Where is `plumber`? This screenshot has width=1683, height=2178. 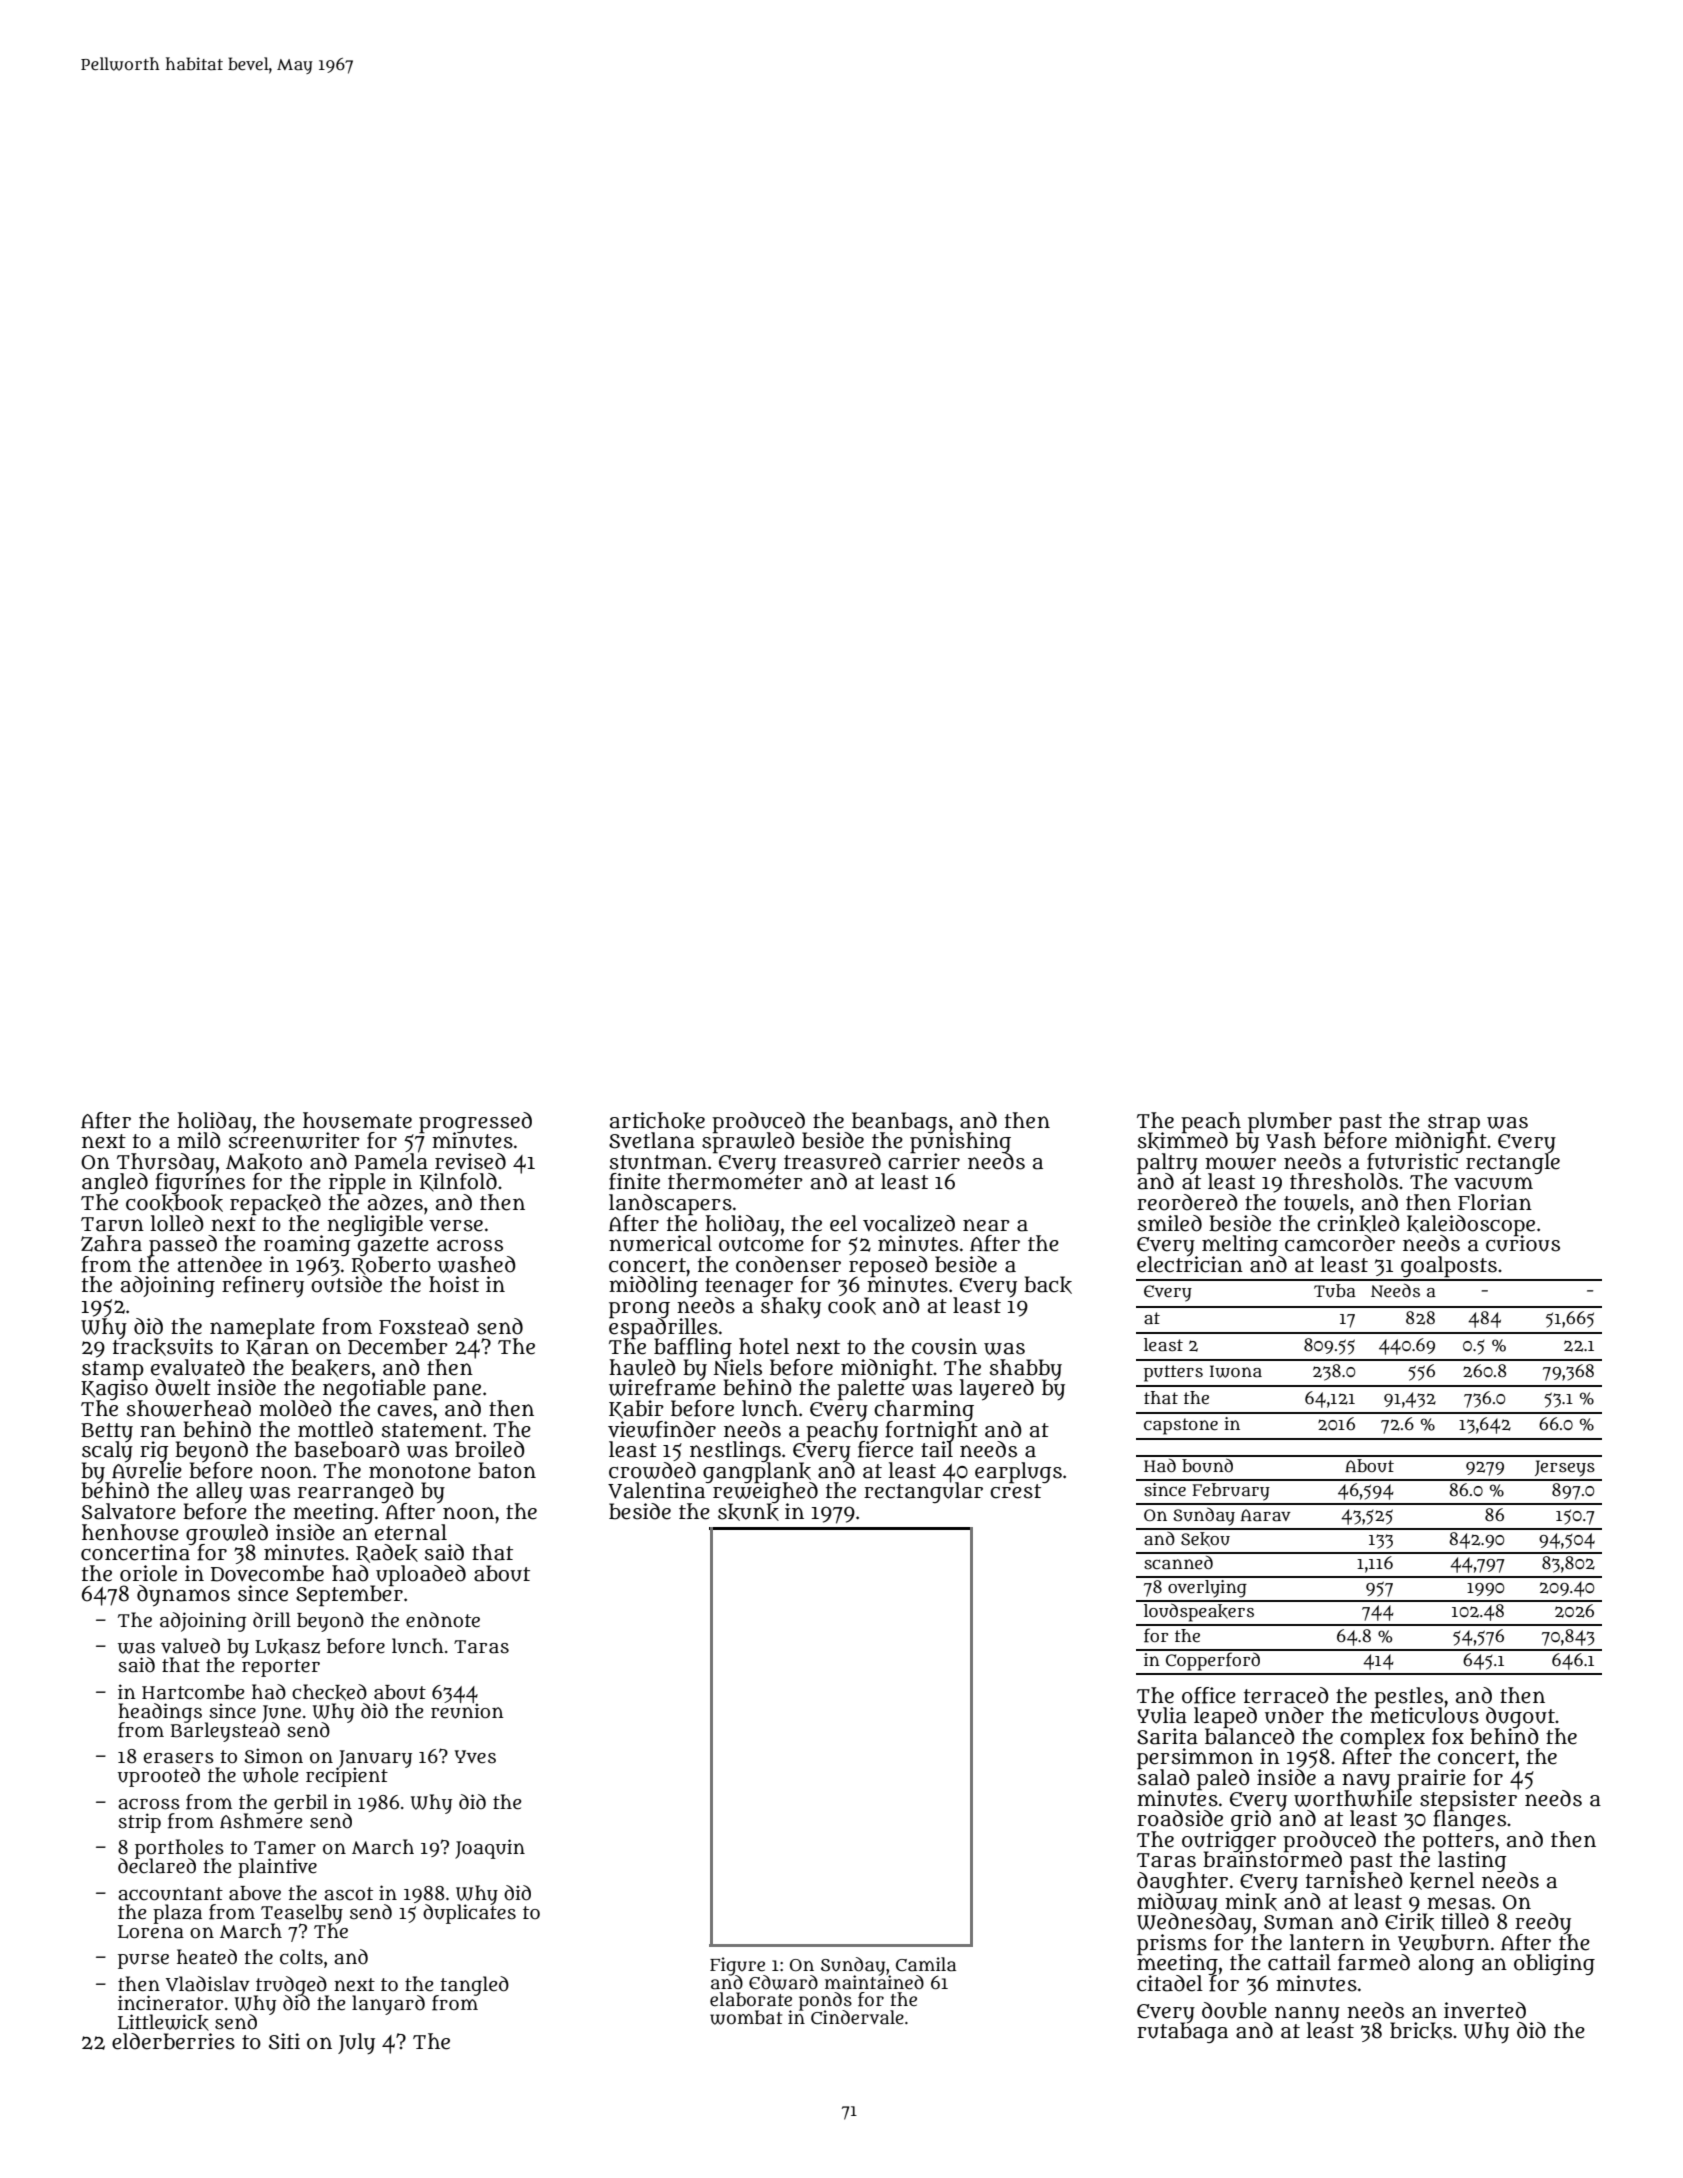 plumber is located at coordinates (1290, 1122).
